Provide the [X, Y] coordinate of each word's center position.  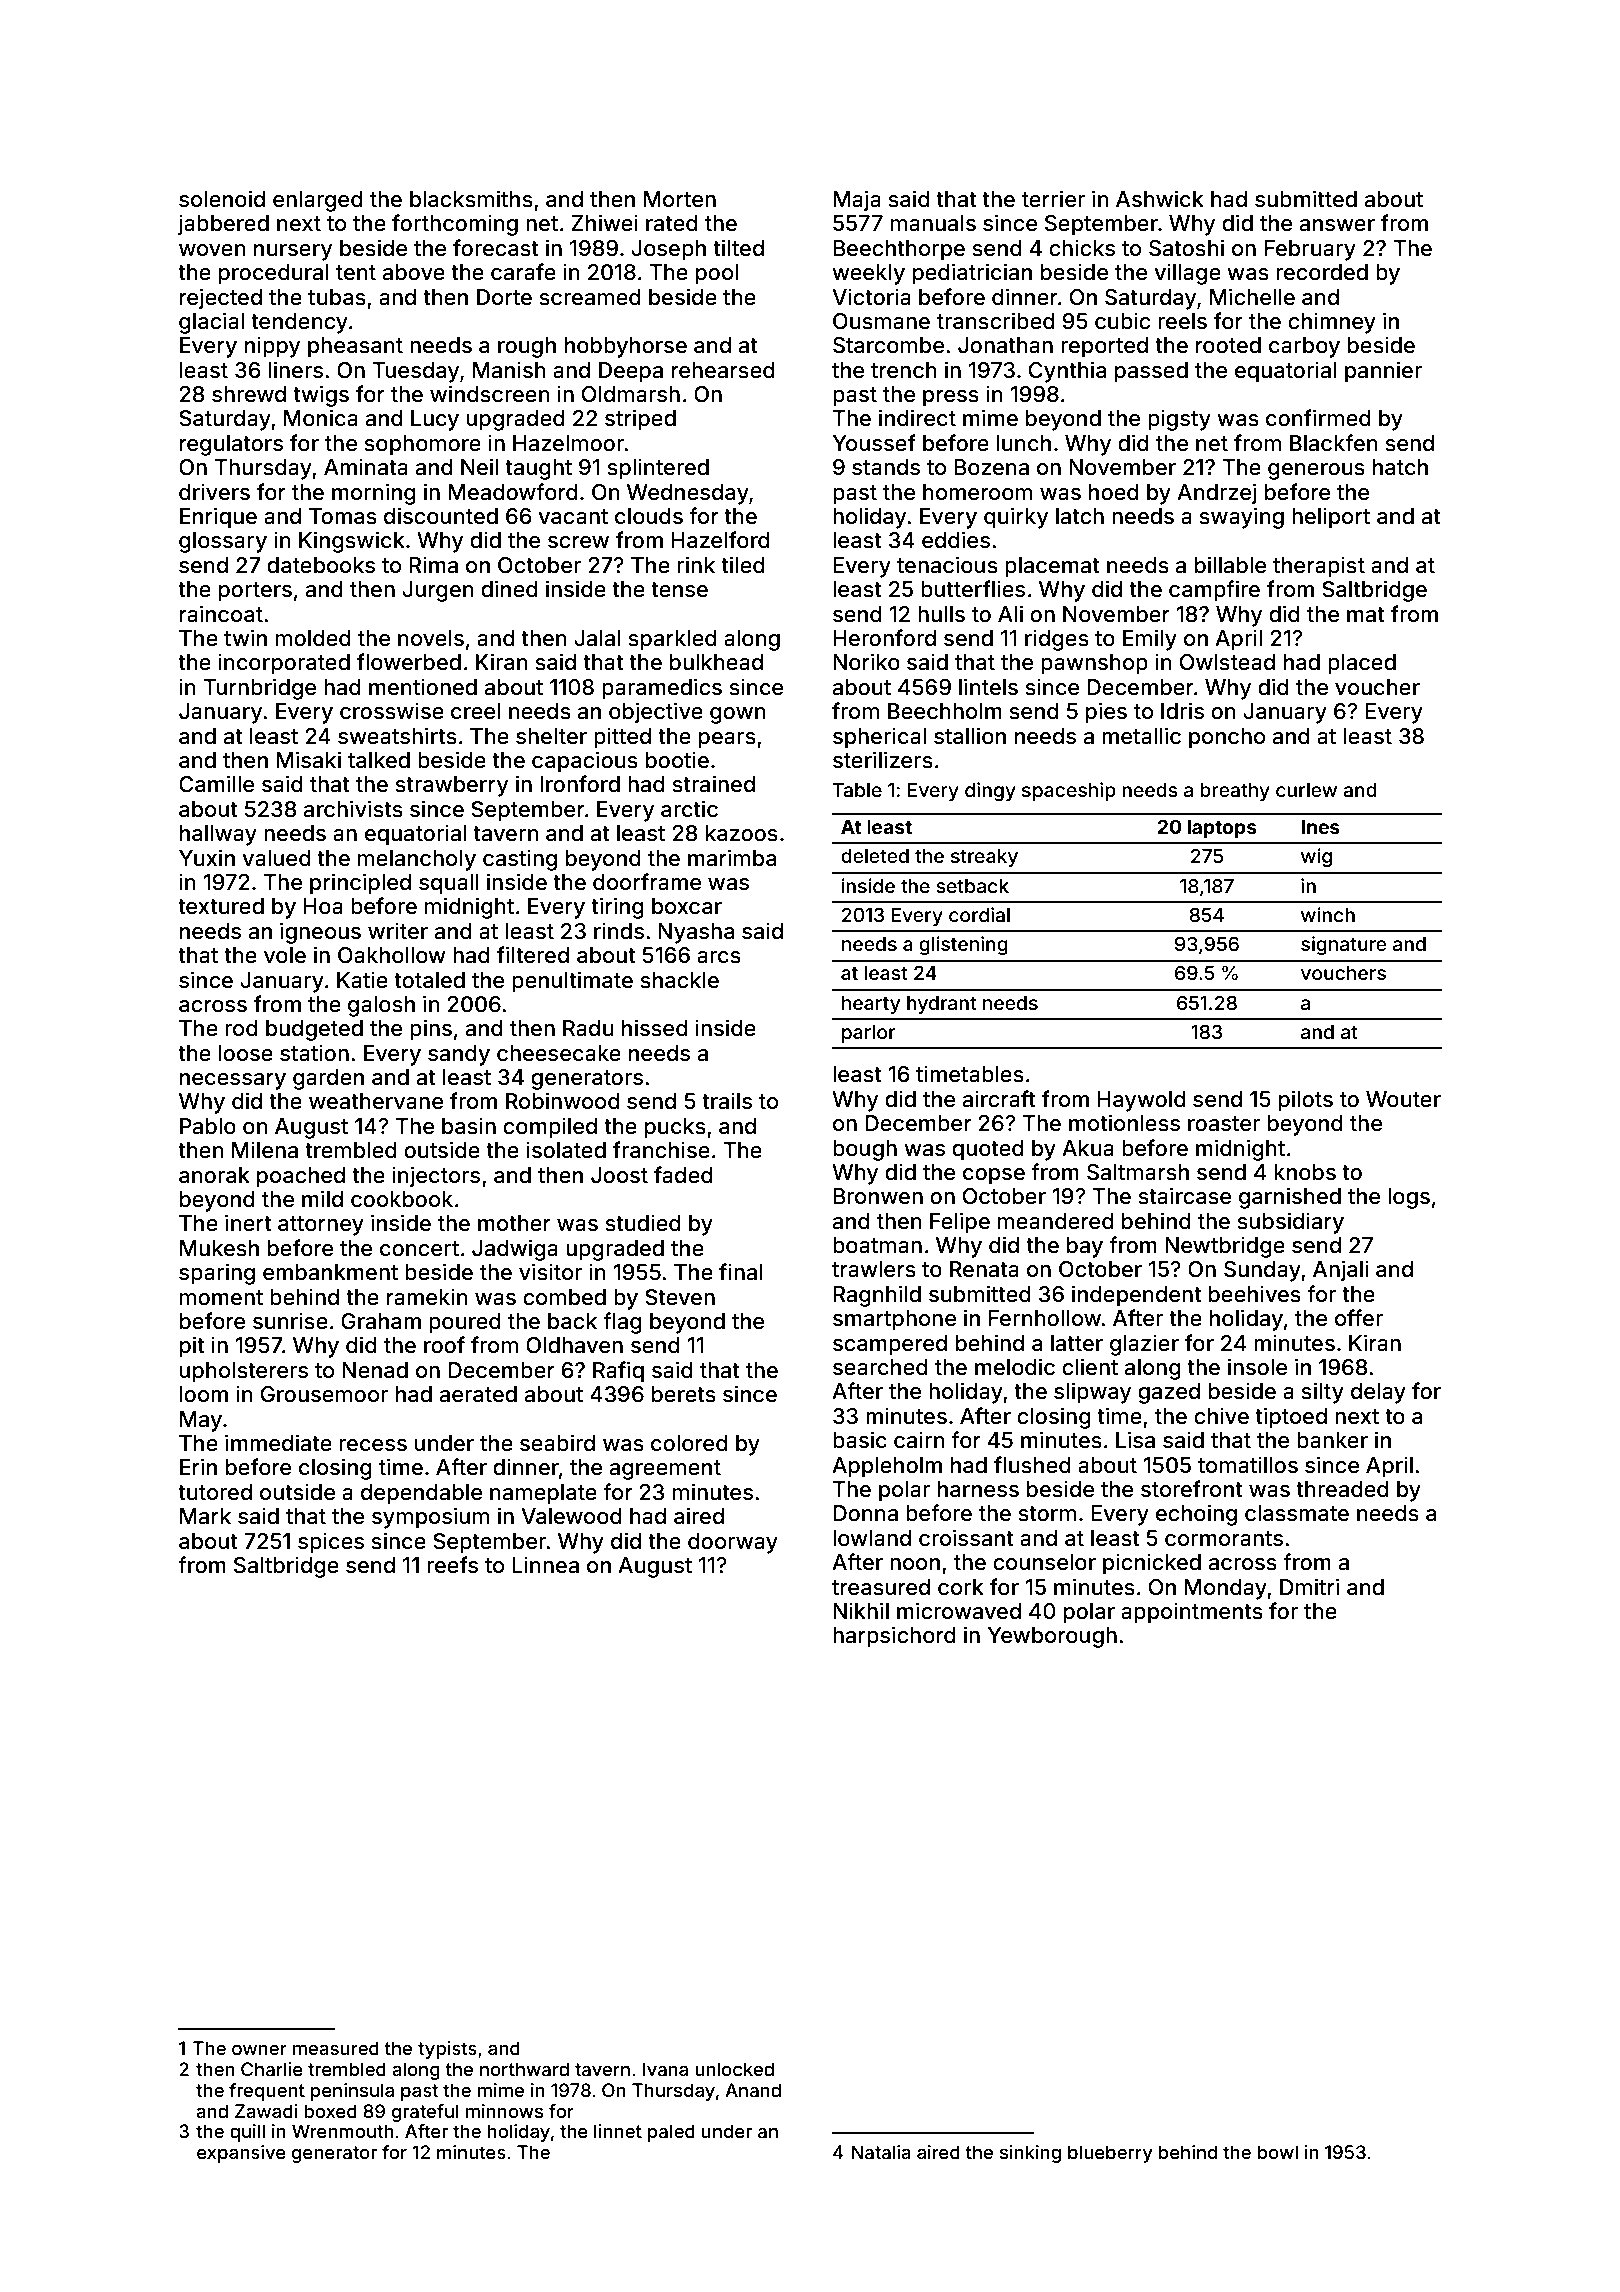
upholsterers [244, 1372]
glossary [223, 542]
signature [1344, 945]
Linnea [545, 1565]
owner [259, 2050]
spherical [879, 738]
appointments [1192, 1613]
